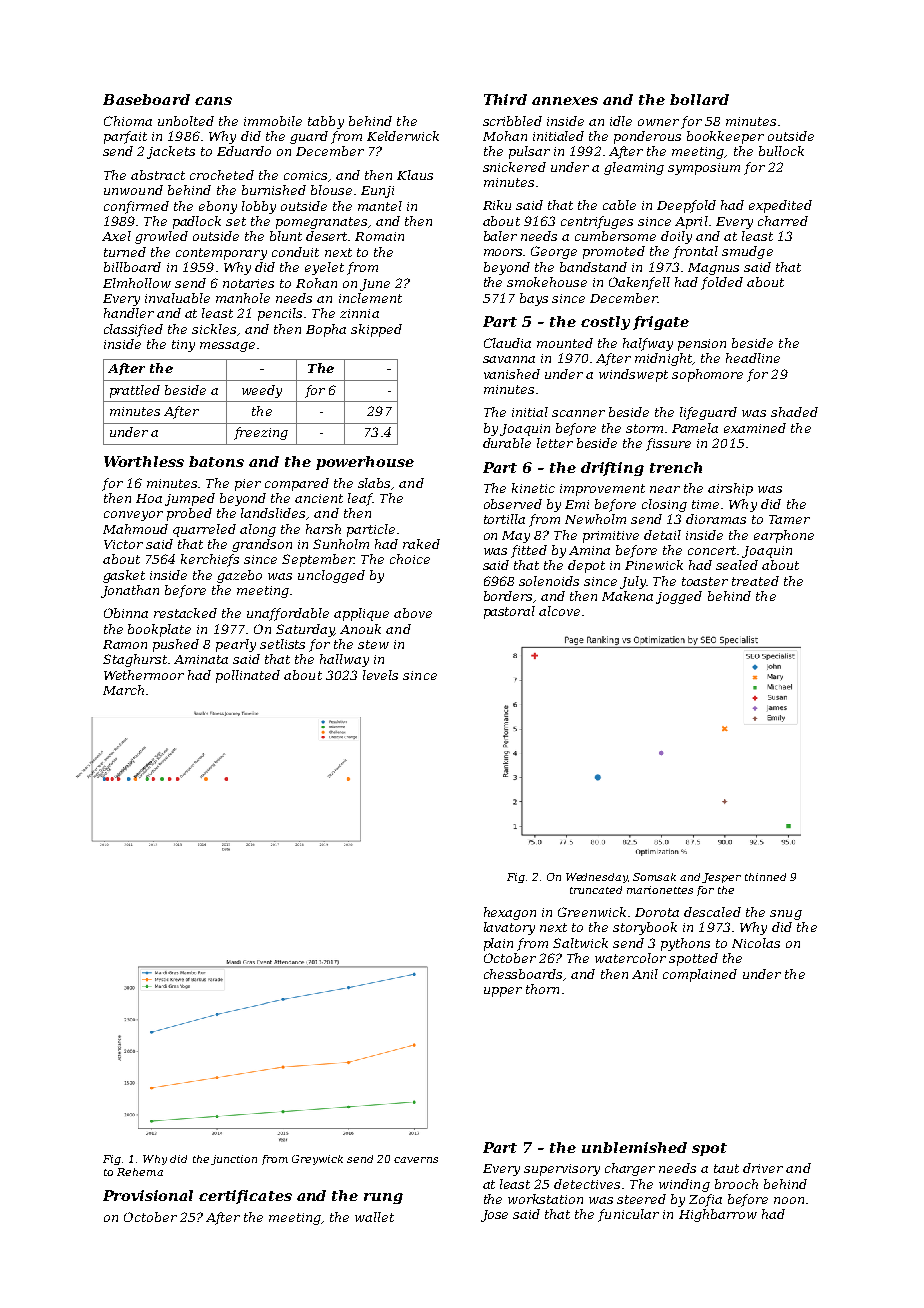 This page has height=1308, width=924. Describe the element at coordinates (234, 1160) in the page. I see `junction` at that location.
